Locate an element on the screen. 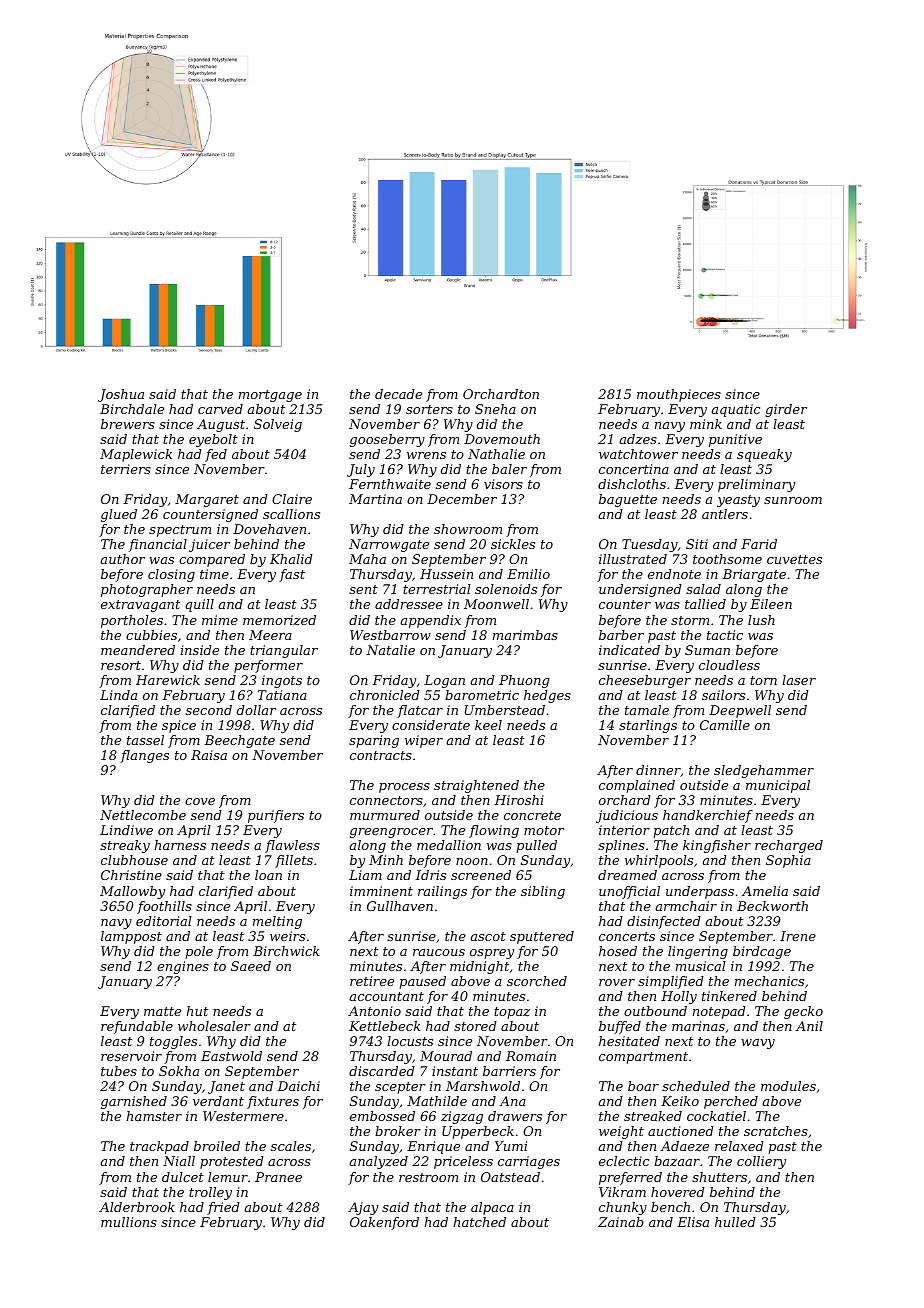 The height and width of the screenshot is (1308, 924). tubes is located at coordinates (119, 1071).
